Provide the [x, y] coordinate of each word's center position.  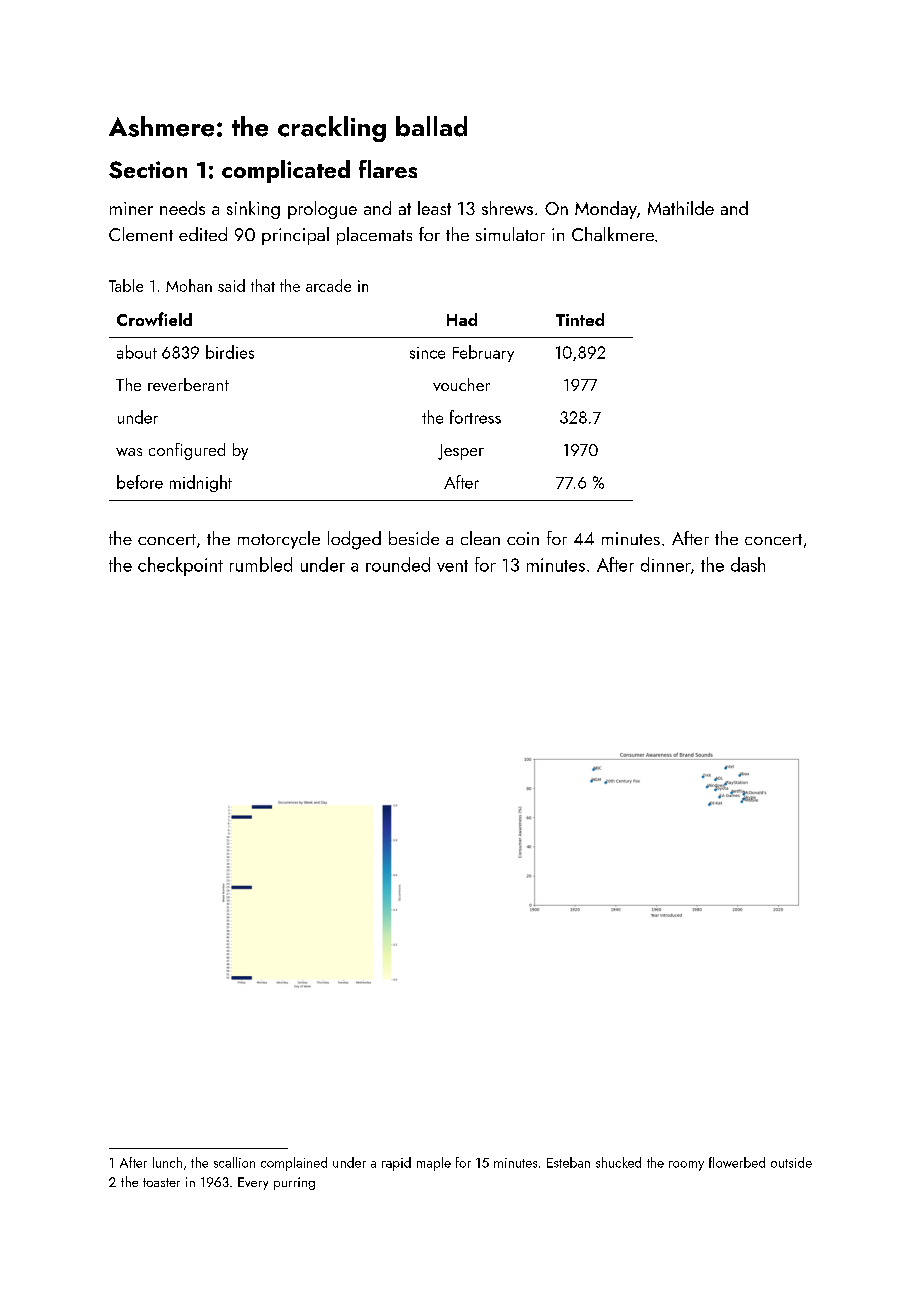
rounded [398, 564]
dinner [666, 564]
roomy [686, 1166]
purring [294, 1183]
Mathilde [681, 208]
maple [434, 1164]
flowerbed [737, 1162]
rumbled [261, 564]
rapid [396, 1164]
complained [294, 1164]
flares [388, 169]
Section [148, 170]
